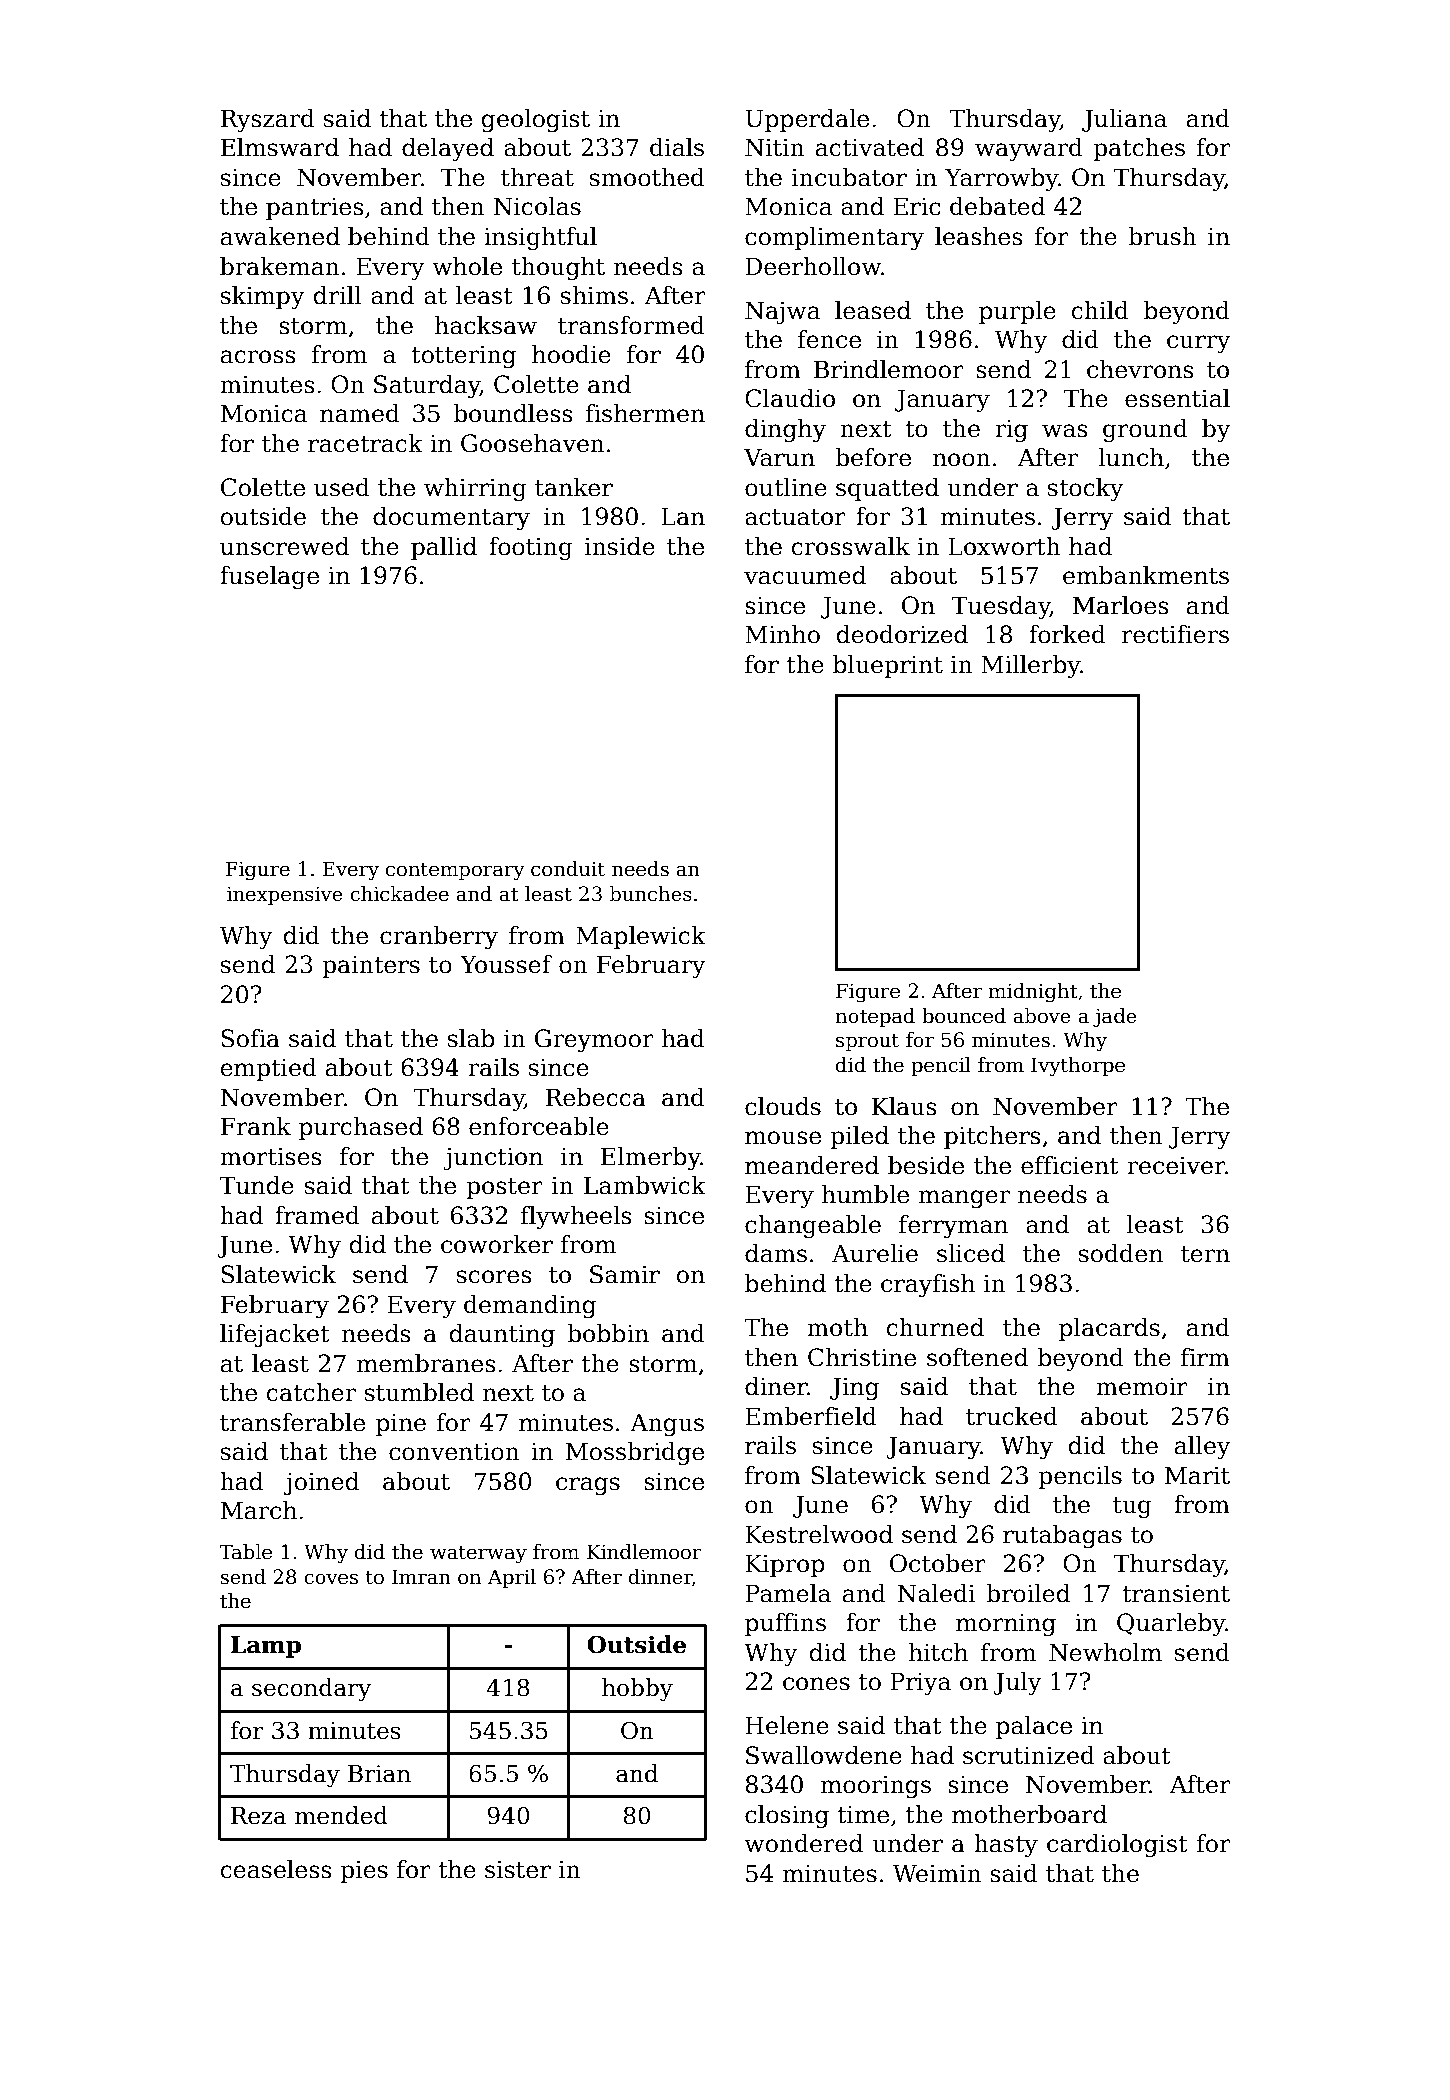  I want to click on Elmsward, so click(280, 147).
